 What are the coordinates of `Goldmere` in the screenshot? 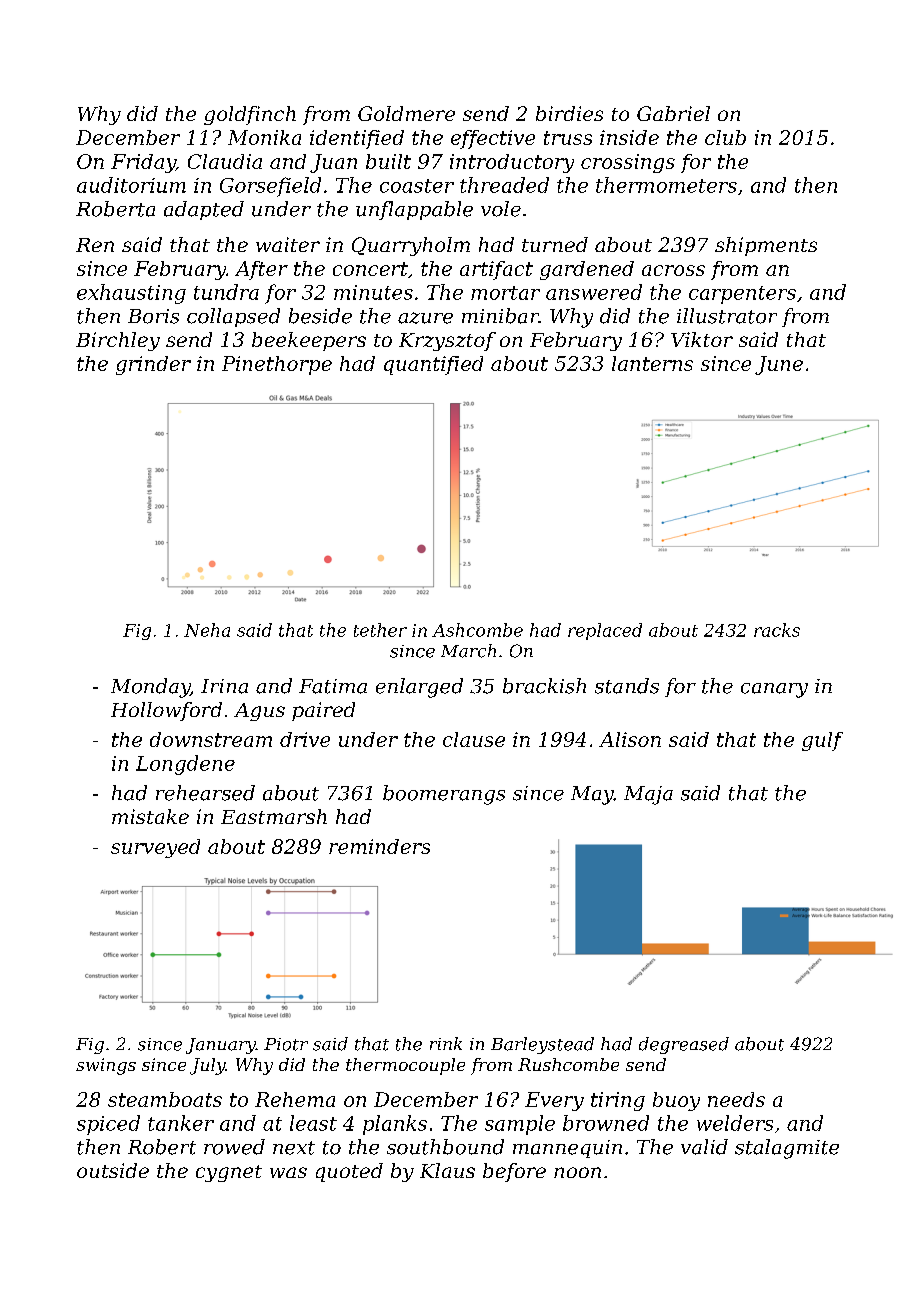 It's located at (406, 113).
